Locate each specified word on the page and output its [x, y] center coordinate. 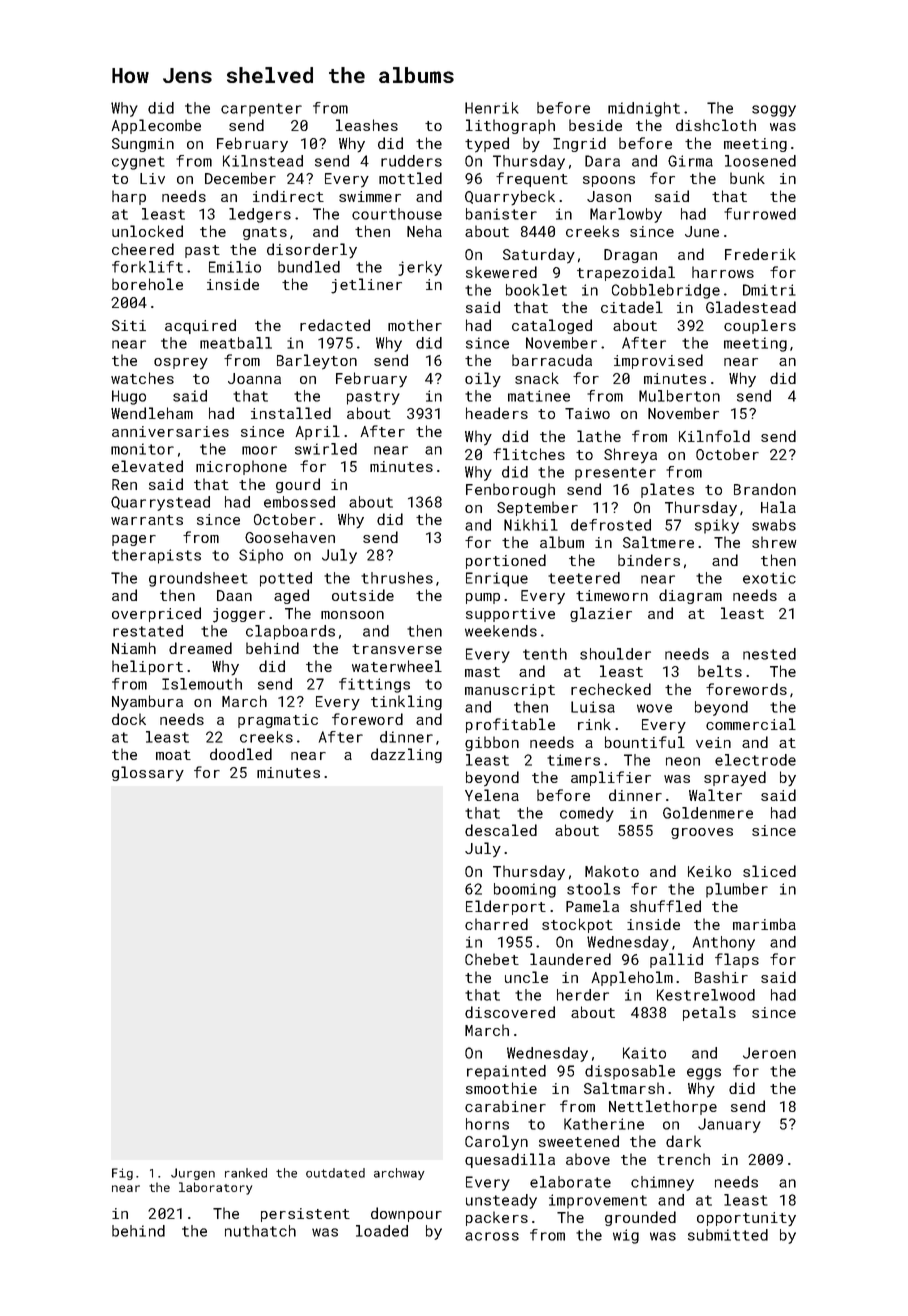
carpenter [261, 110]
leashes [367, 125]
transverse [397, 649]
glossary [148, 774]
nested [769, 654]
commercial [751, 724]
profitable [510, 725]
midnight [644, 109]
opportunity [746, 1219]
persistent [305, 1215]
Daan [234, 595]
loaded [382, 1231]
